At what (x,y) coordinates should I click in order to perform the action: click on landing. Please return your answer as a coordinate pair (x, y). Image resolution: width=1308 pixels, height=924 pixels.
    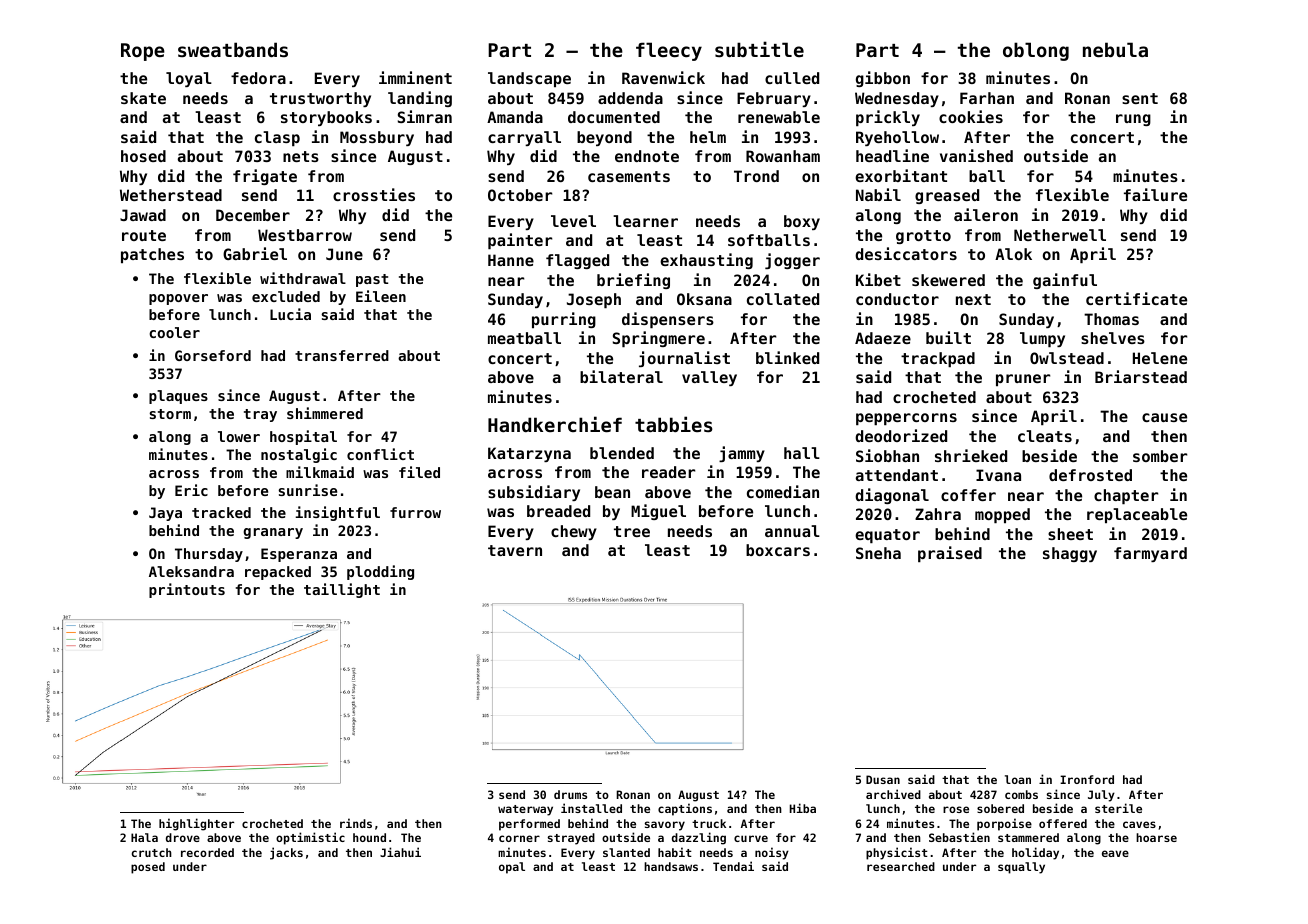
    Looking at the image, I should click on (420, 99).
